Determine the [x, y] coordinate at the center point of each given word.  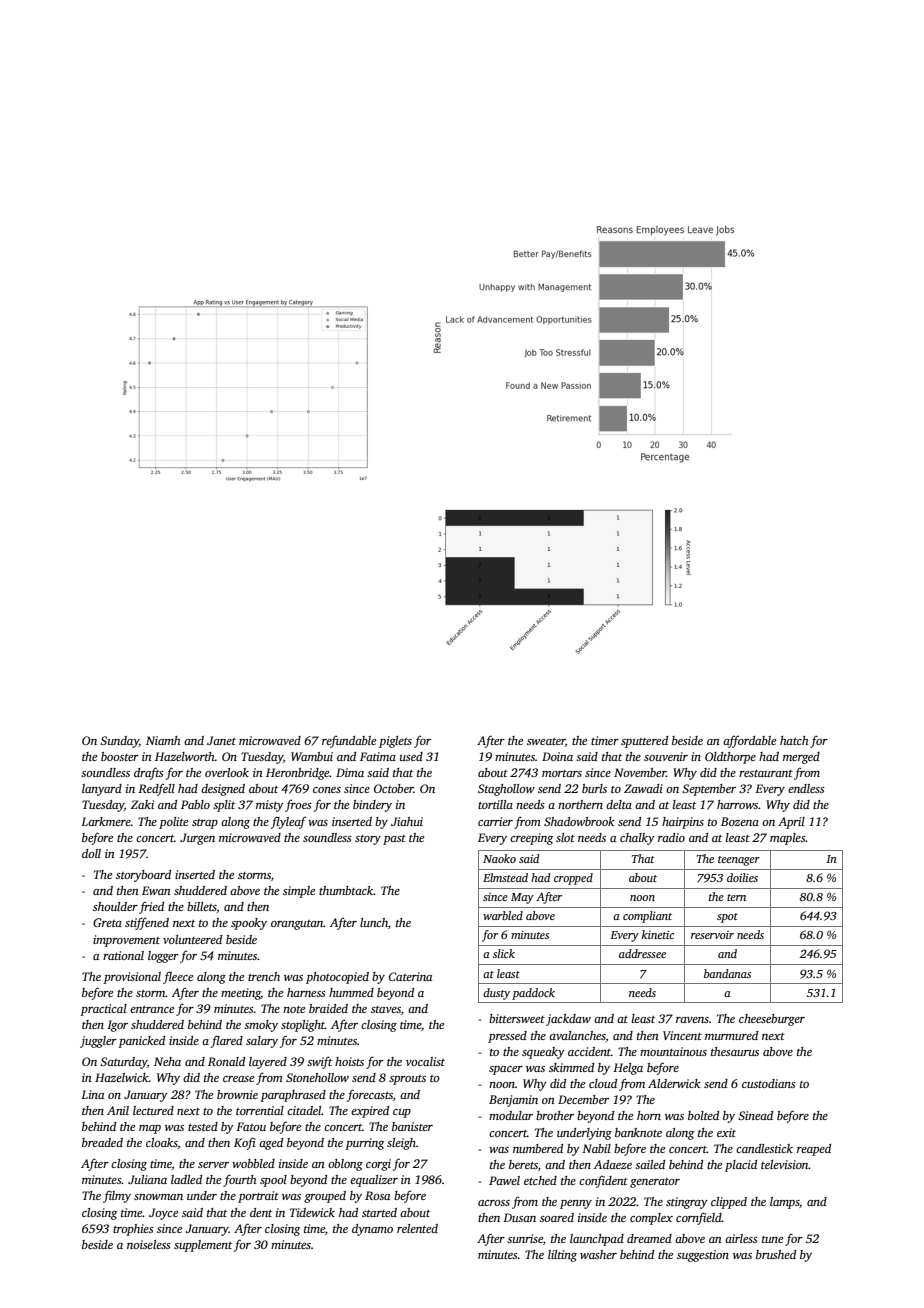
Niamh [163, 740]
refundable [349, 742]
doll [91, 853]
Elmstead [505, 877]
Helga [628, 1069]
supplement [203, 1246]
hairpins [683, 823]
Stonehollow [317, 1077]
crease [238, 1079]
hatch [794, 740]
